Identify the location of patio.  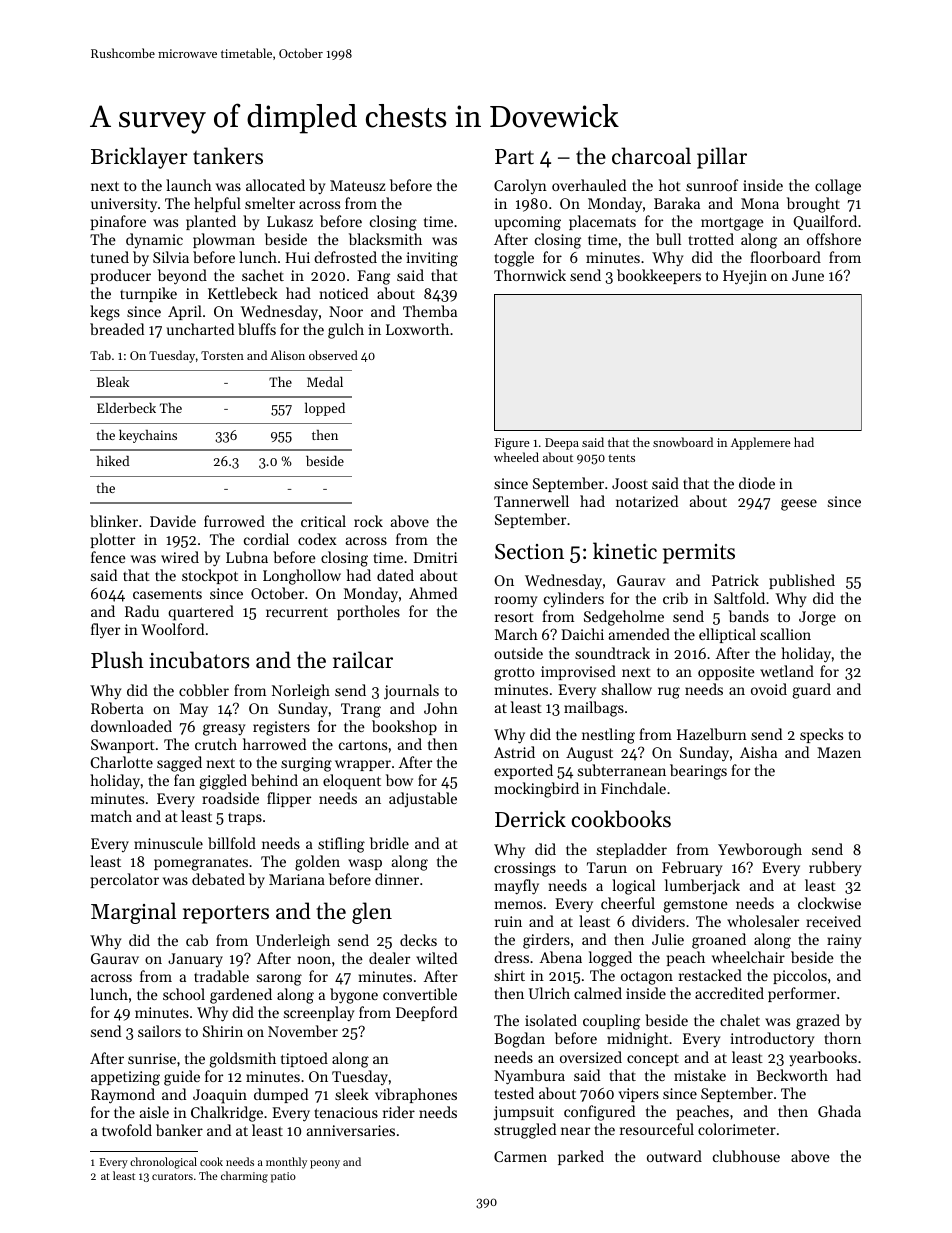
(283, 1177).
